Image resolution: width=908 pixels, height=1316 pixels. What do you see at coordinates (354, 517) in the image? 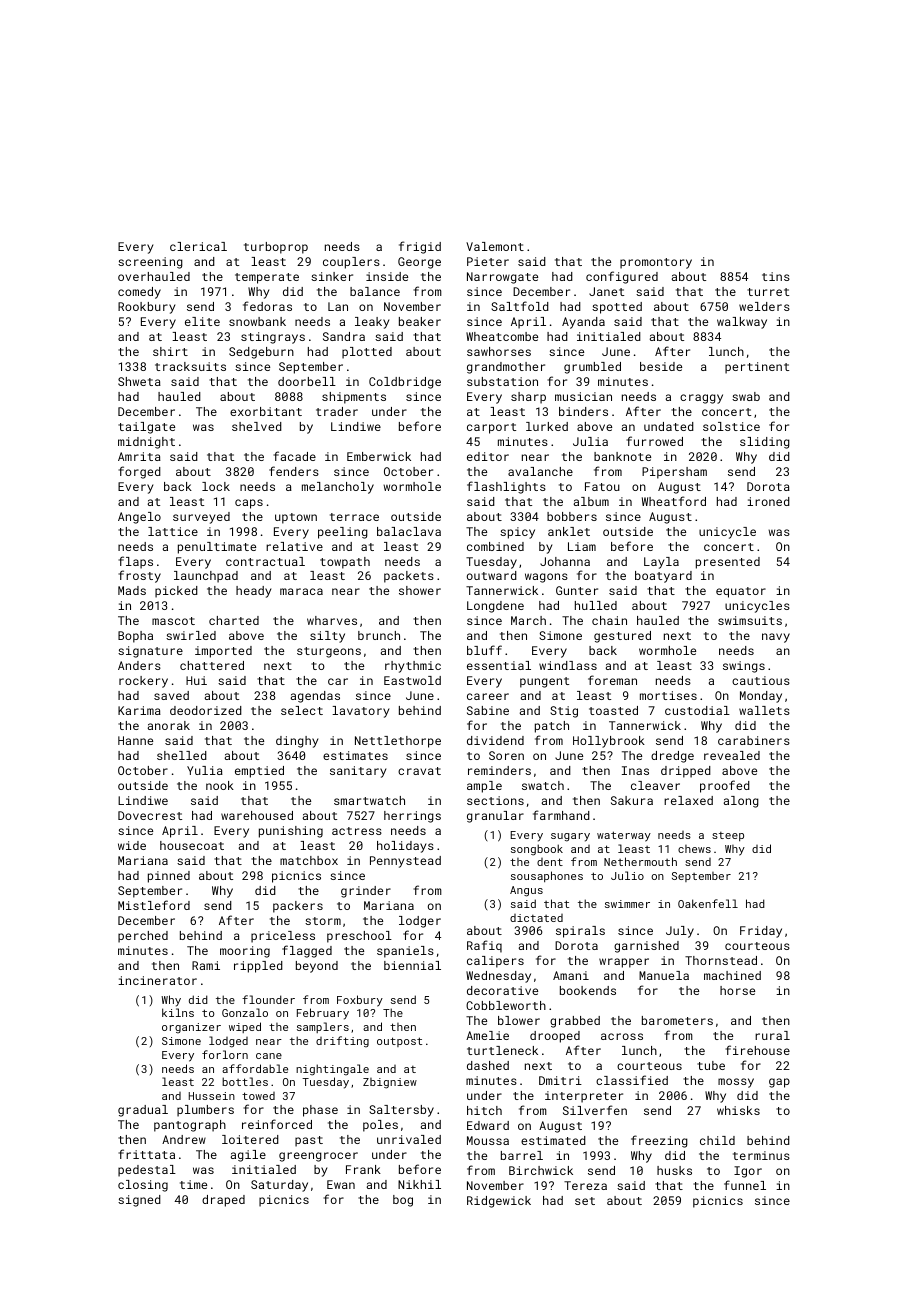
I see `terrace` at bounding box center [354, 517].
